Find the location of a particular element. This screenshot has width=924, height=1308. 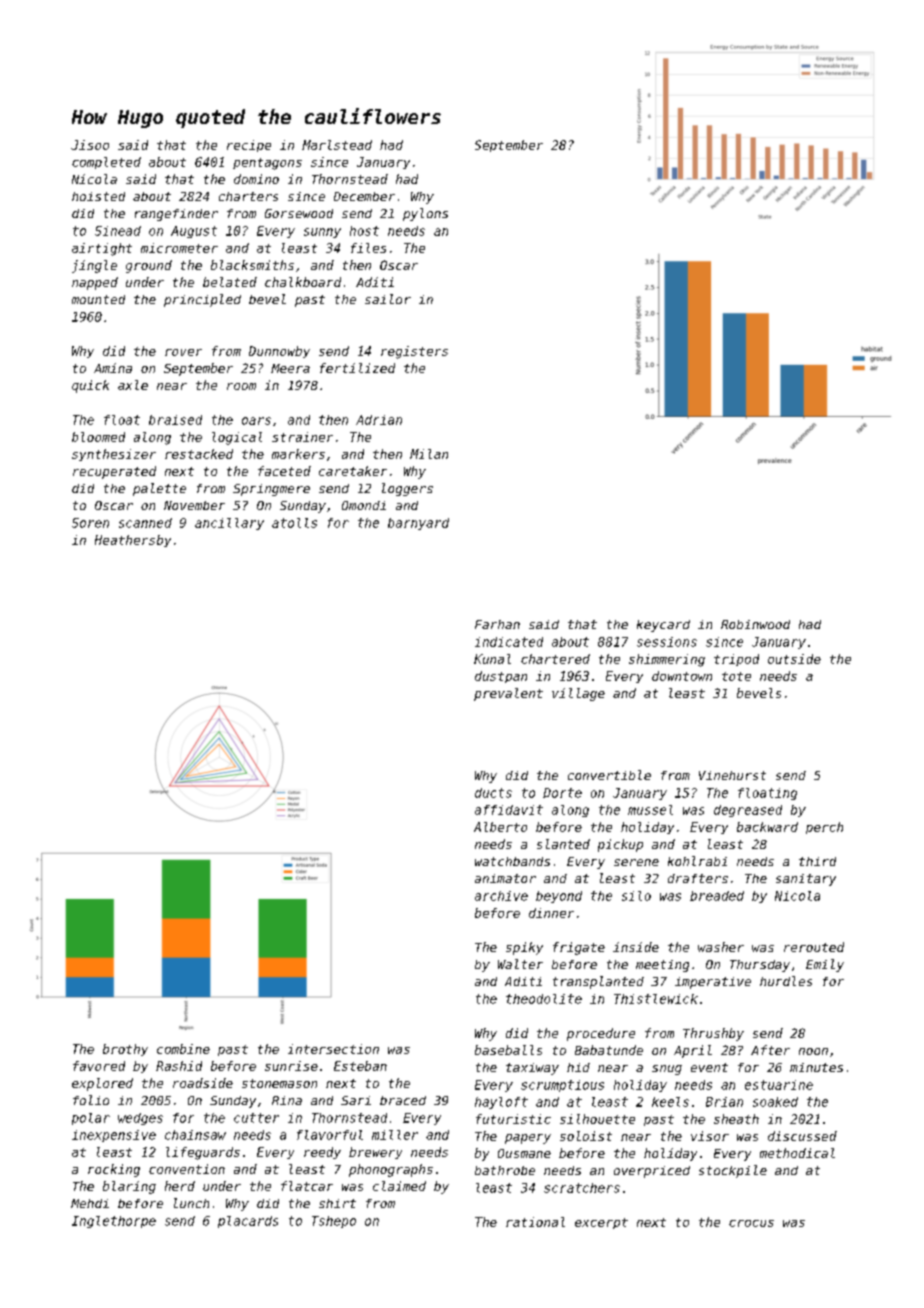

registers is located at coordinates (414, 352).
